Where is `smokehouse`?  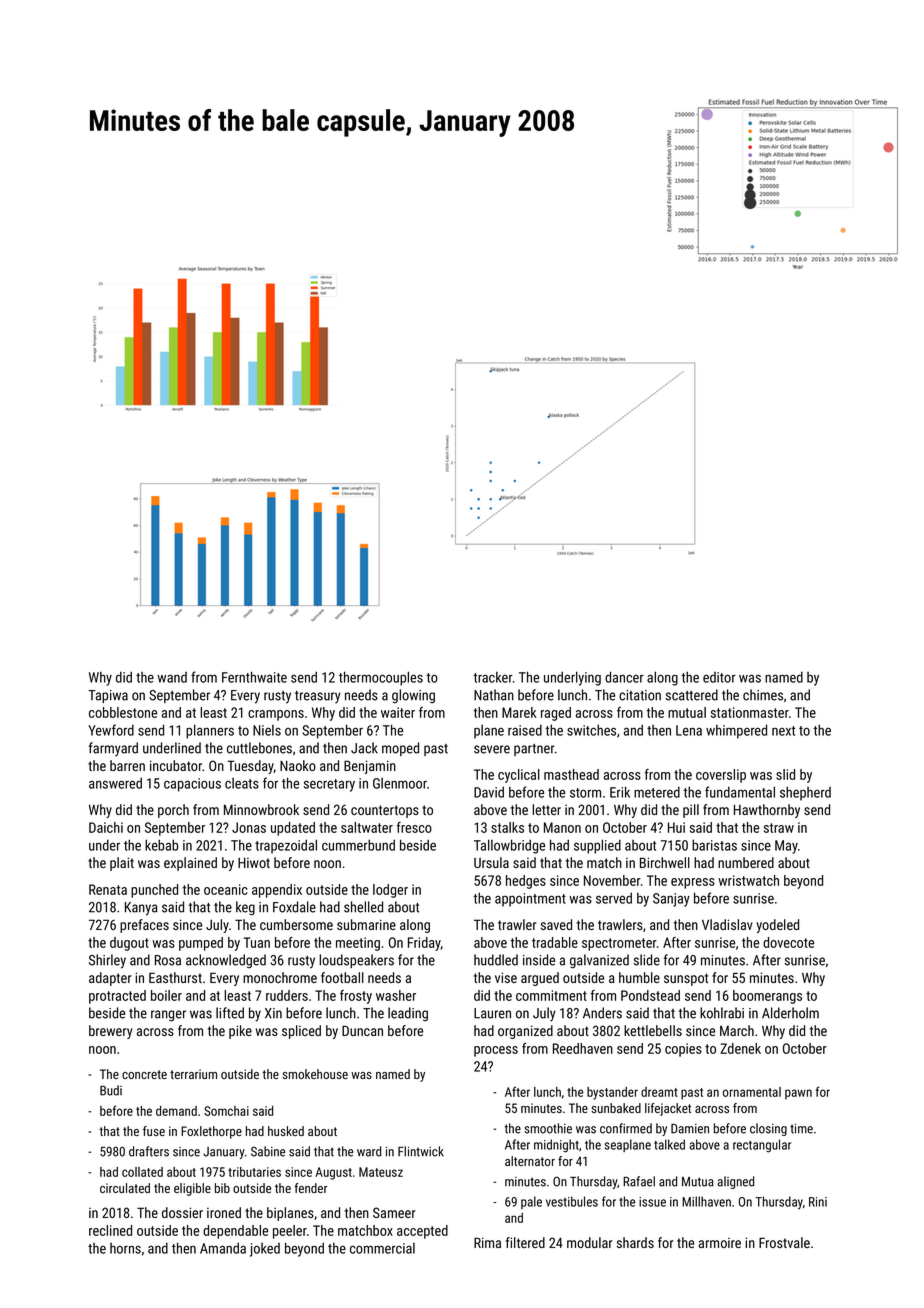 smokehouse is located at coordinates (315, 1074).
